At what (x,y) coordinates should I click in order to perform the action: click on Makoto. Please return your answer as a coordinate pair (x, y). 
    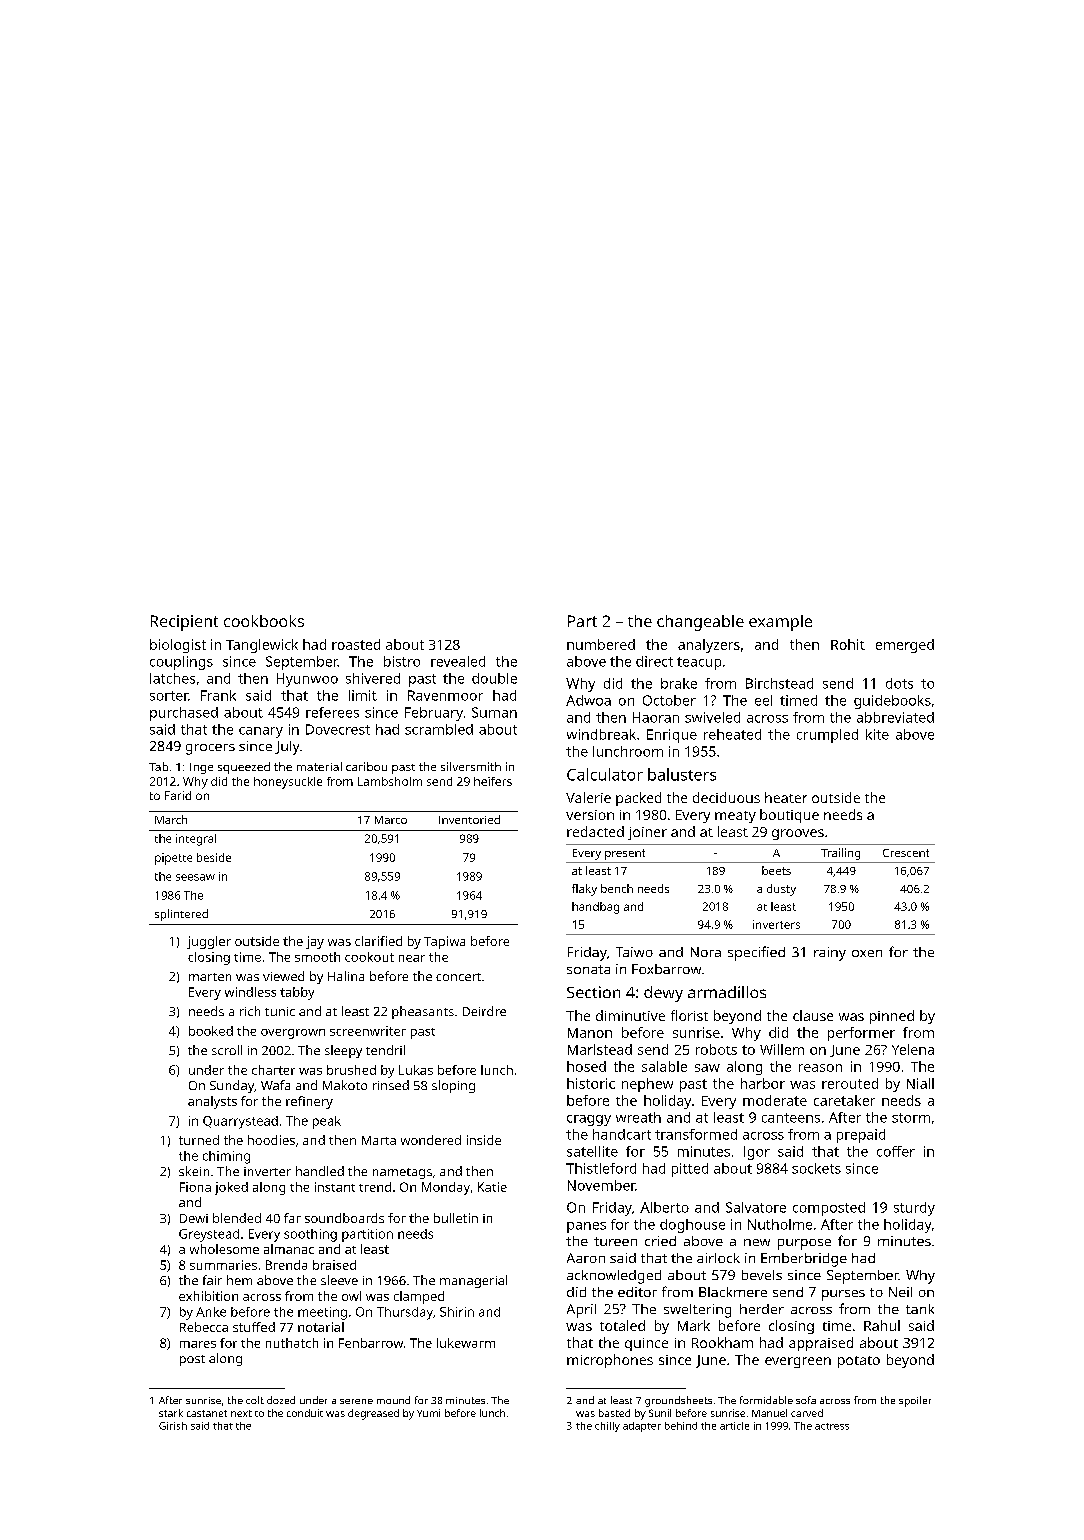
    Looking at the image, I should click on (345, 1085).
